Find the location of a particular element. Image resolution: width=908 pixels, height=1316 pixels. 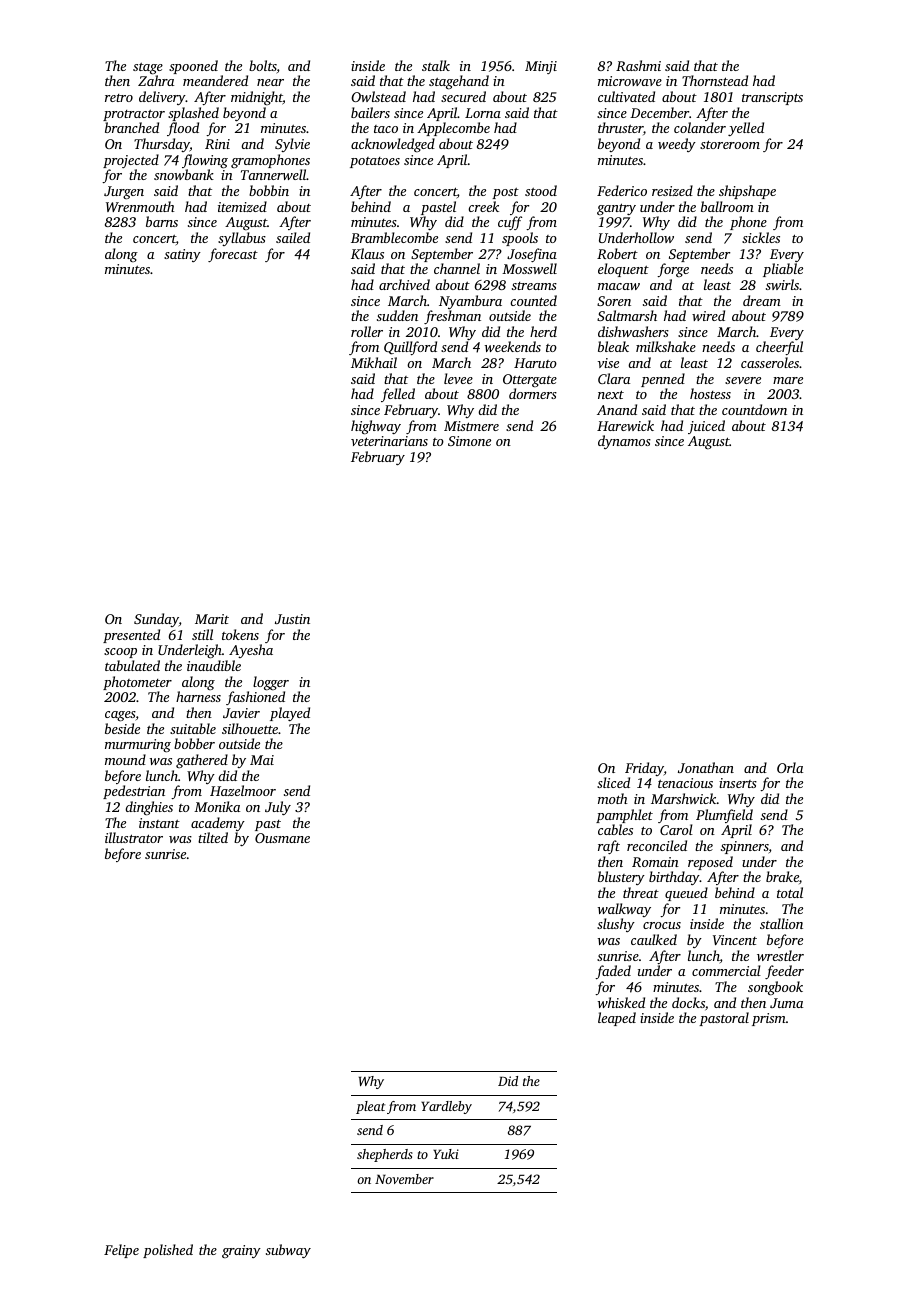

Sunday is located at coordinates (156, 620).
